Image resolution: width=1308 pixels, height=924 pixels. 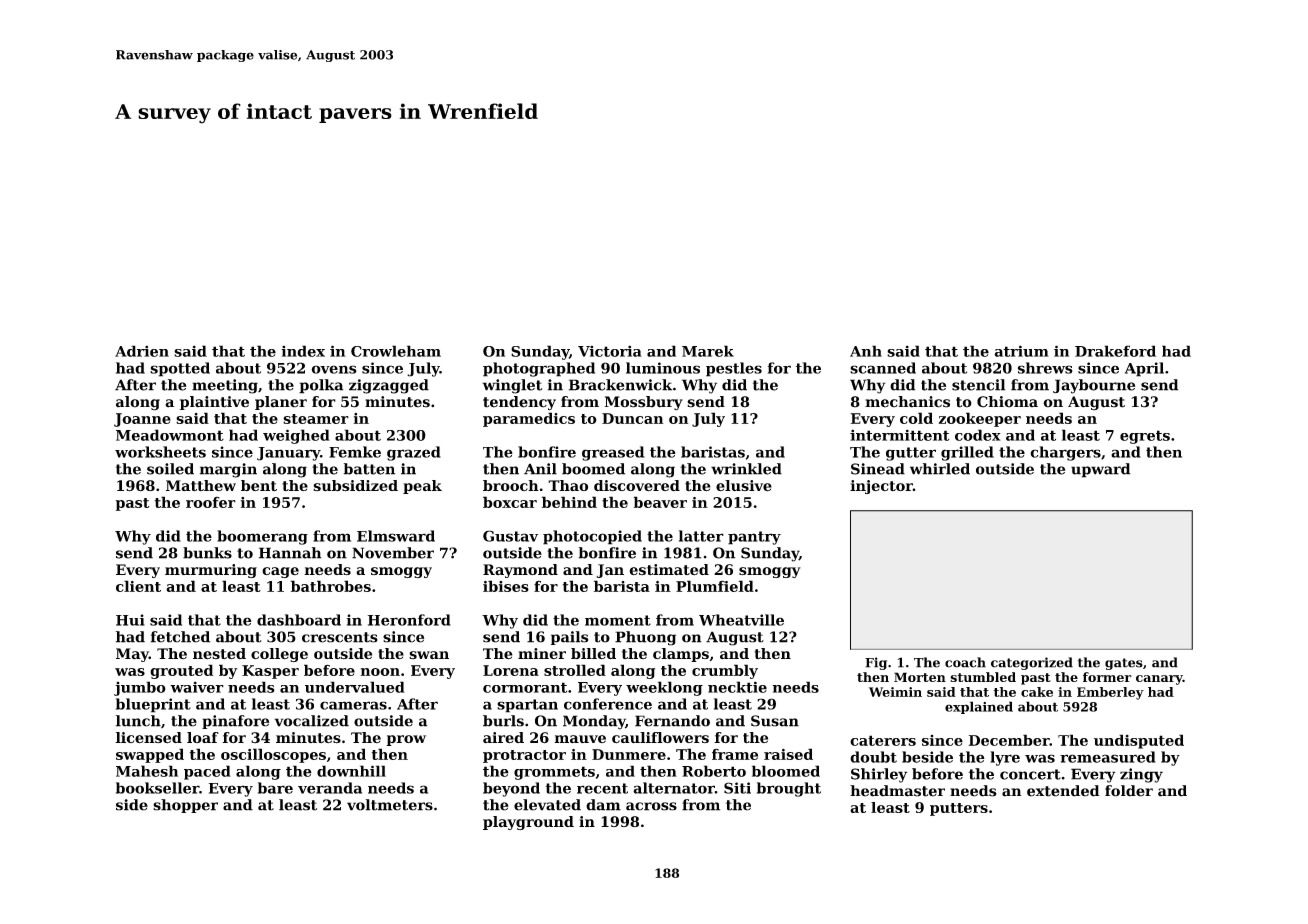 I want to click on soiled, so click(x=170, y=469).
